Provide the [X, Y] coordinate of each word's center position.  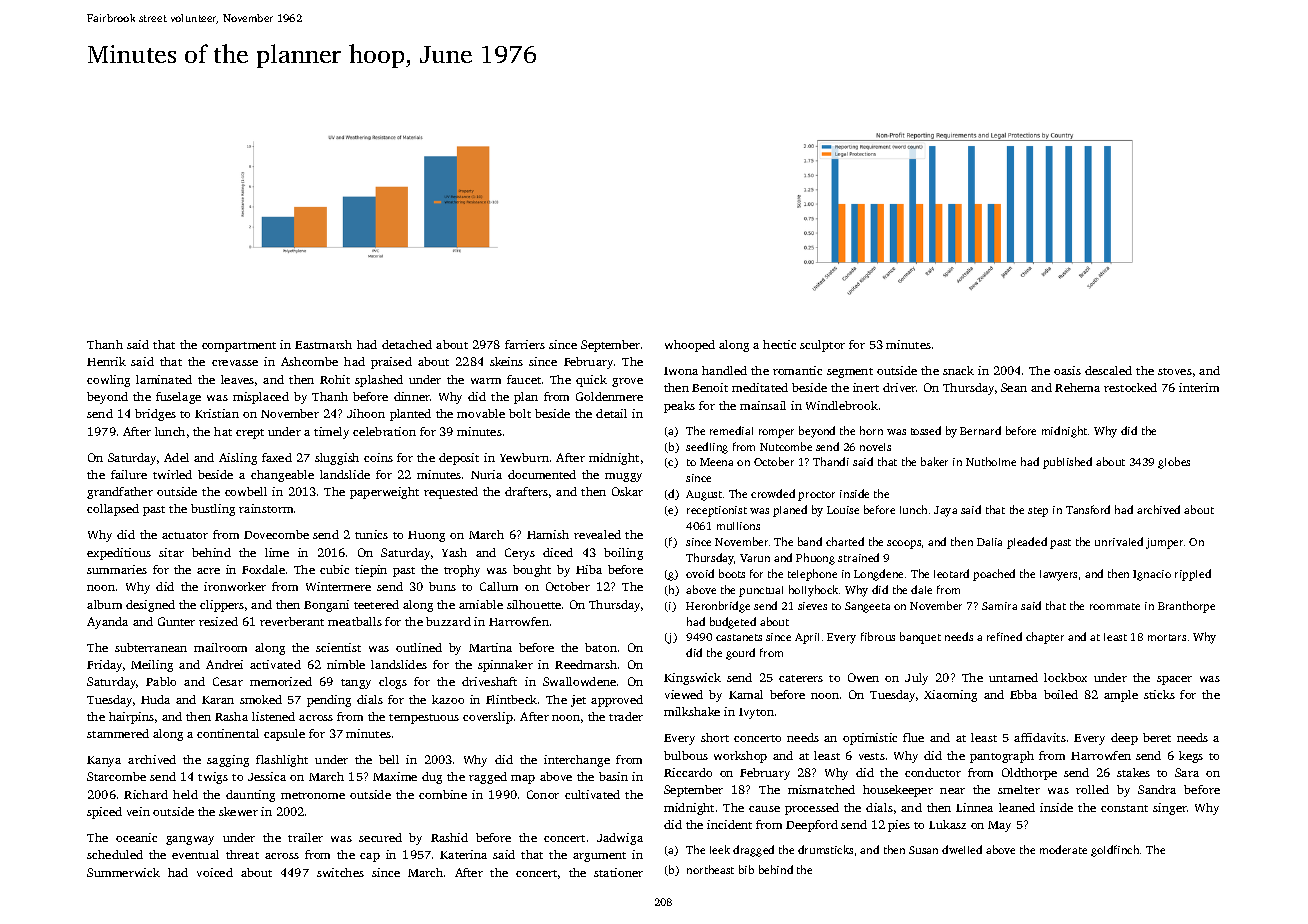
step [1038, 512]
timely [331, 433]
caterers [801, 678]
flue [913, 737]
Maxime [395, 776]
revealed [597, 534]
